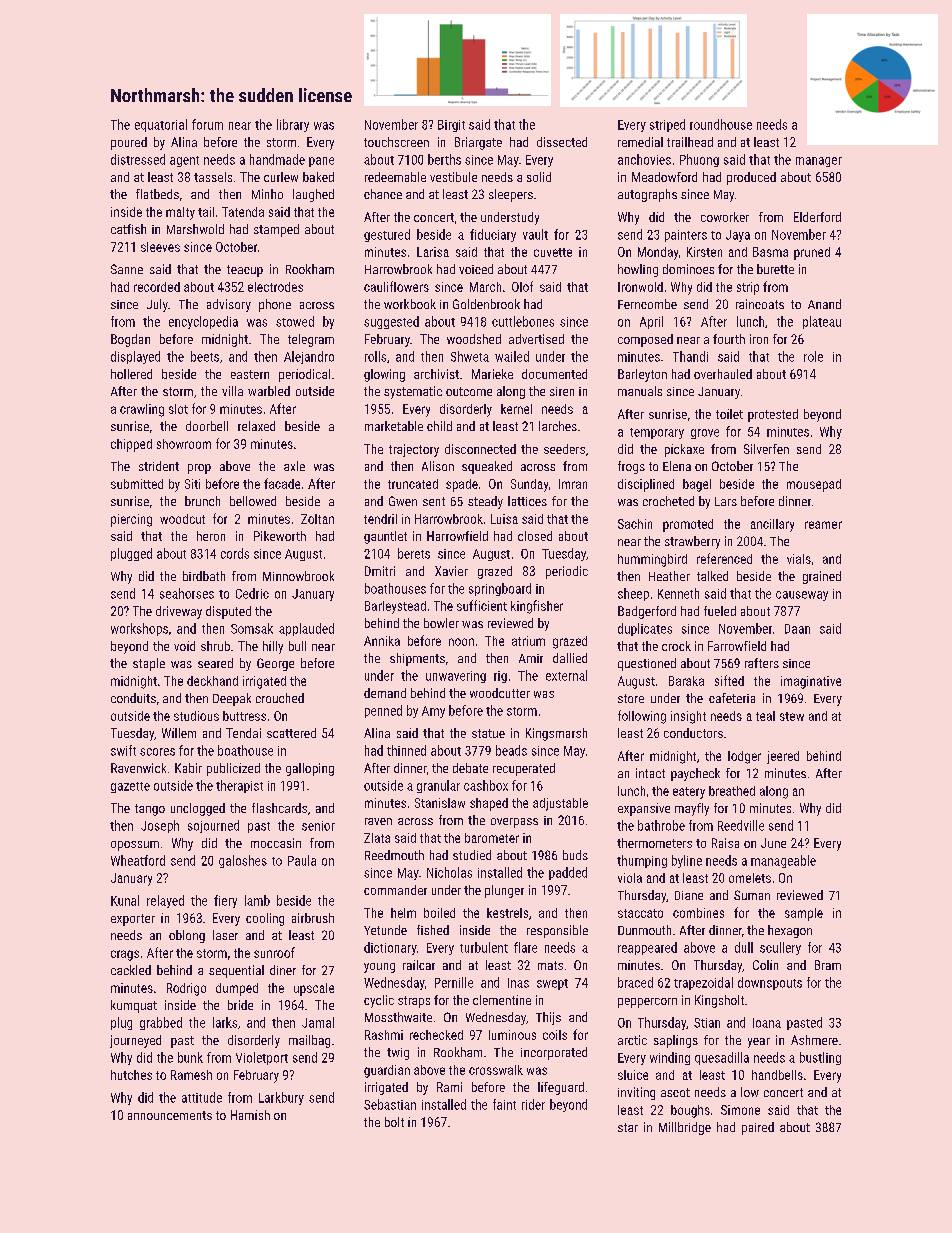  Describe the element at coordinates (758, 1128) in the image. I see `paired` at that location.
